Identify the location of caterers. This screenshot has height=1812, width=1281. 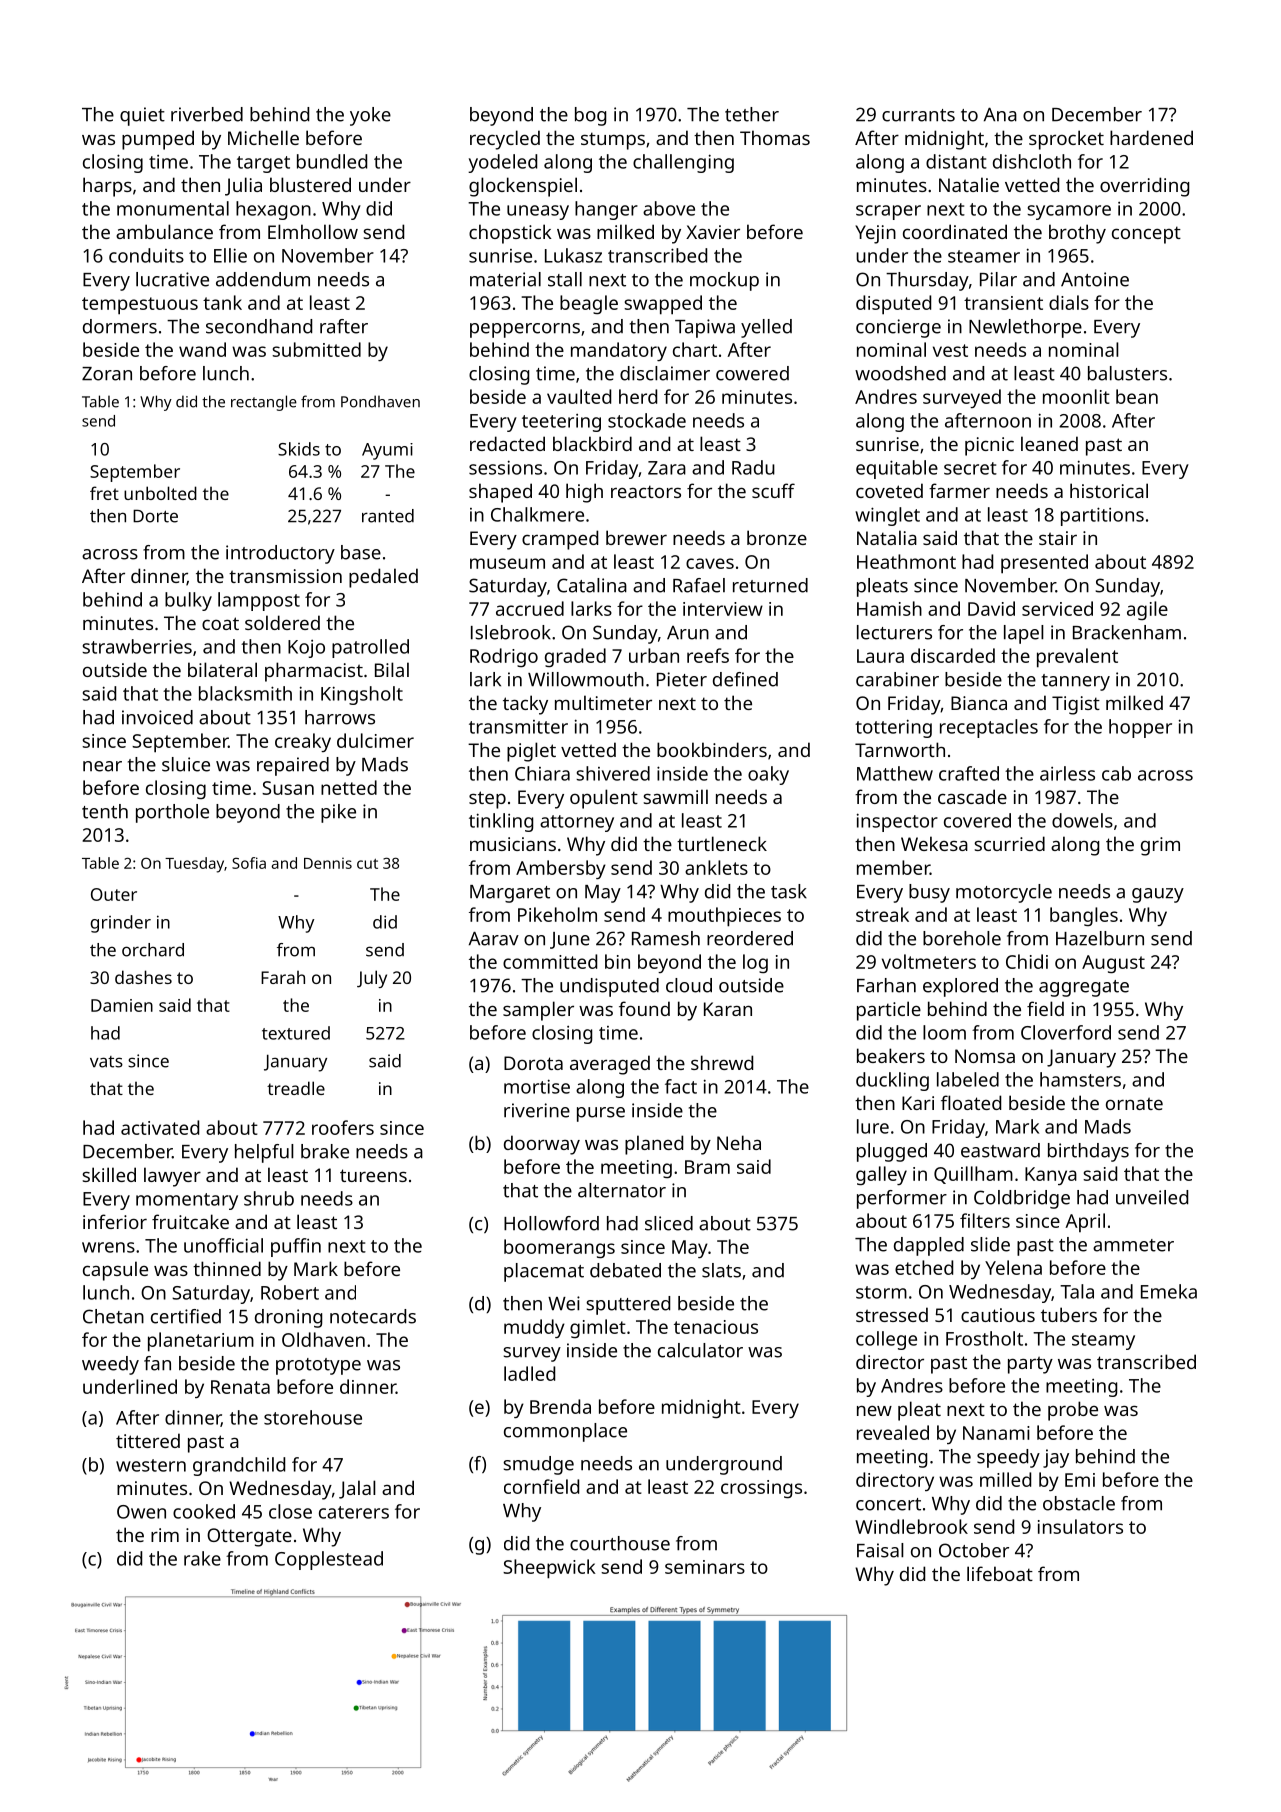
(354, 1512).
